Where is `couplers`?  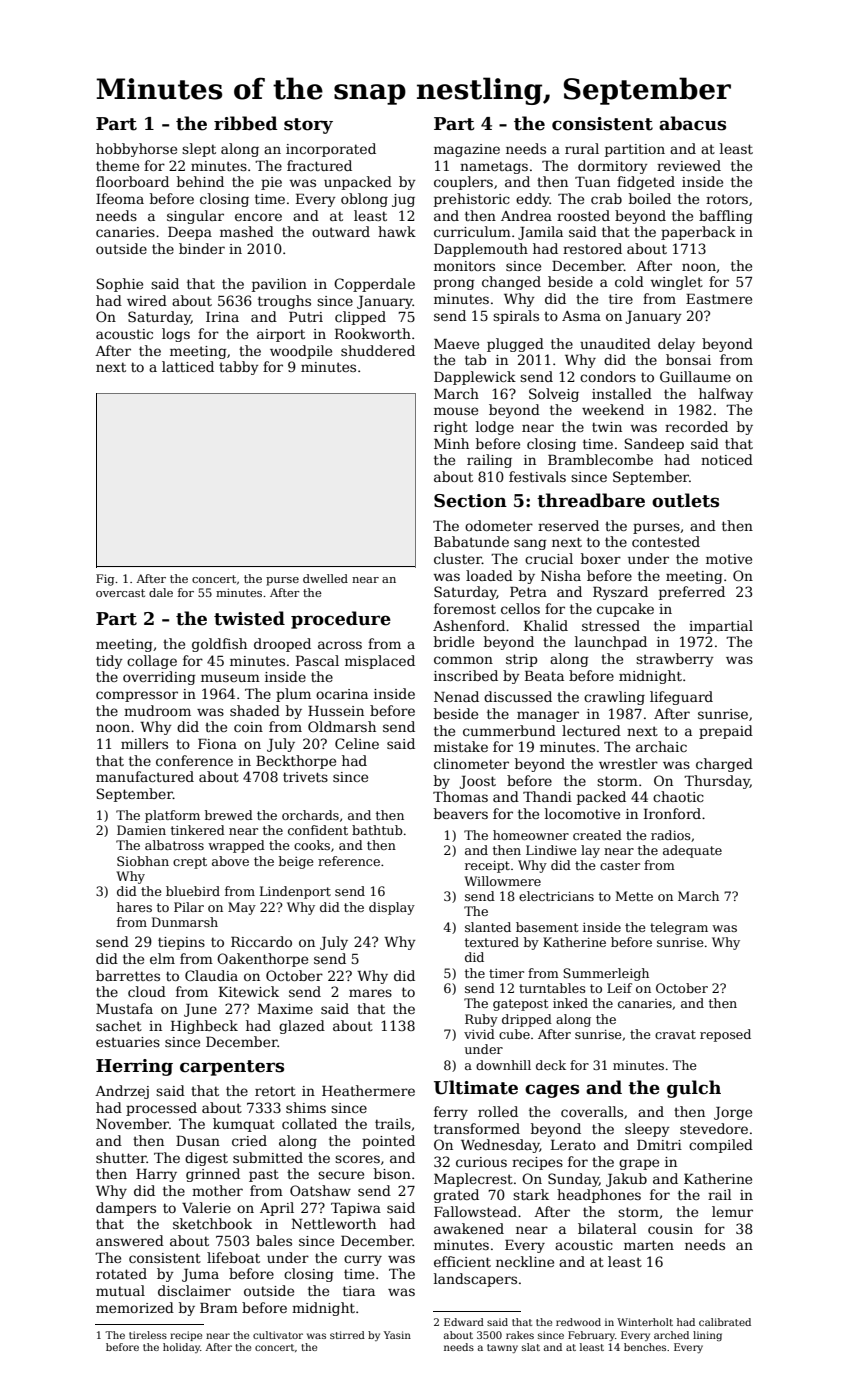 couplers is located at coordinates (463, 183).
